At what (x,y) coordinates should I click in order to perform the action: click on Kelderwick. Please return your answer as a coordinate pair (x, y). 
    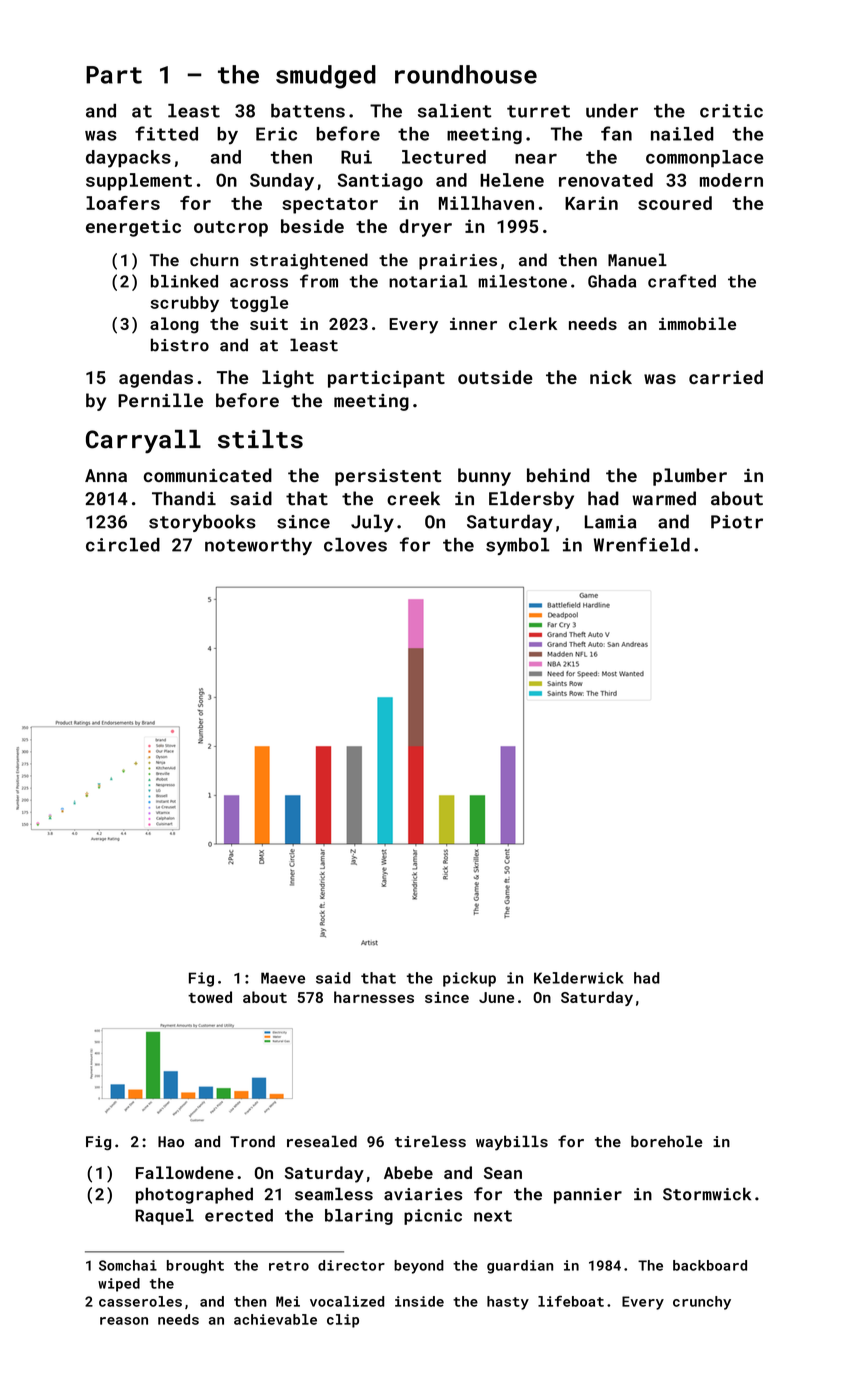
    Looking at the image, I should click on (579, 978).
